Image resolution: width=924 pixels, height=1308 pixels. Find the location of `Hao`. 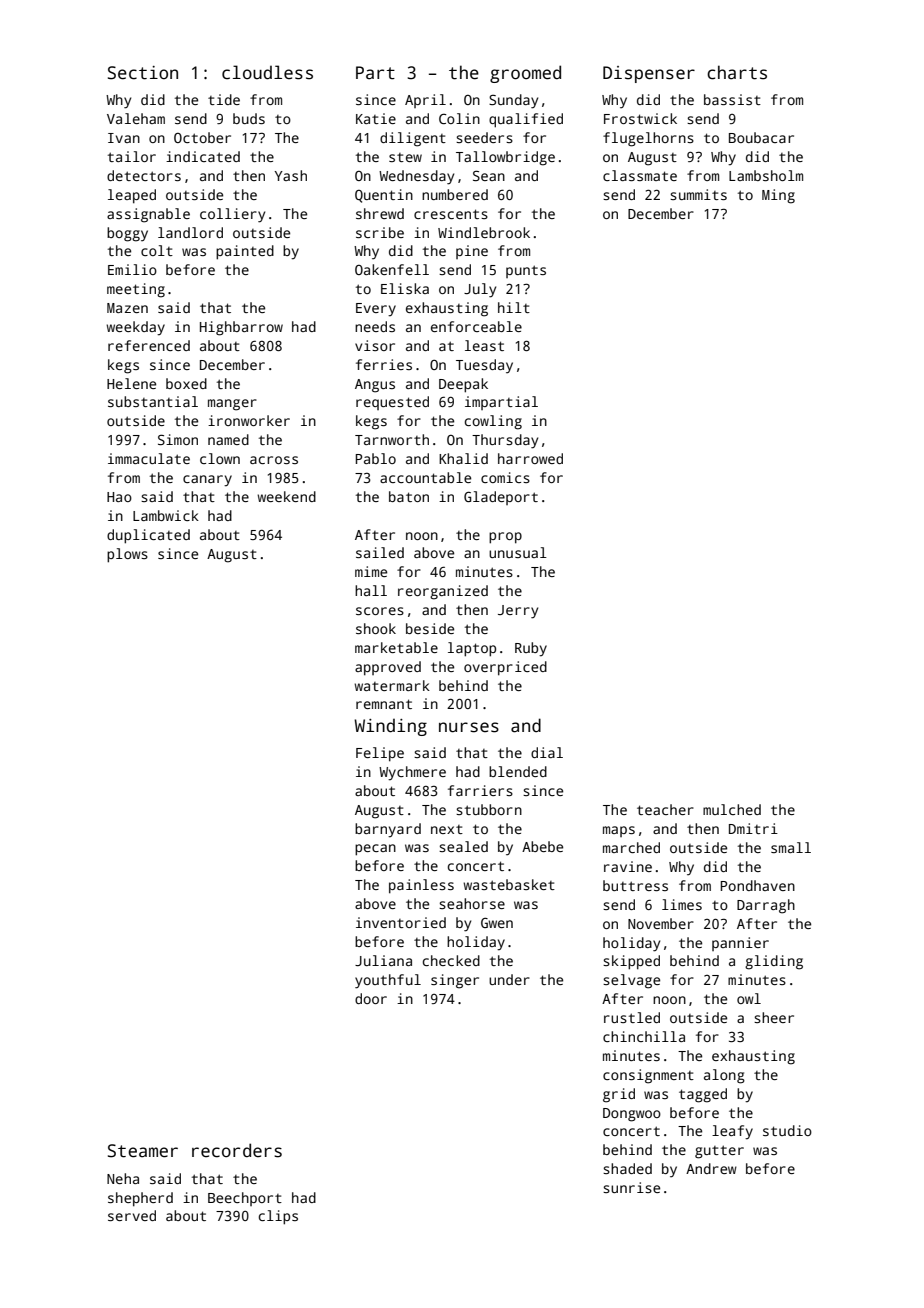

Hao is located at coordinates (119, 497).
